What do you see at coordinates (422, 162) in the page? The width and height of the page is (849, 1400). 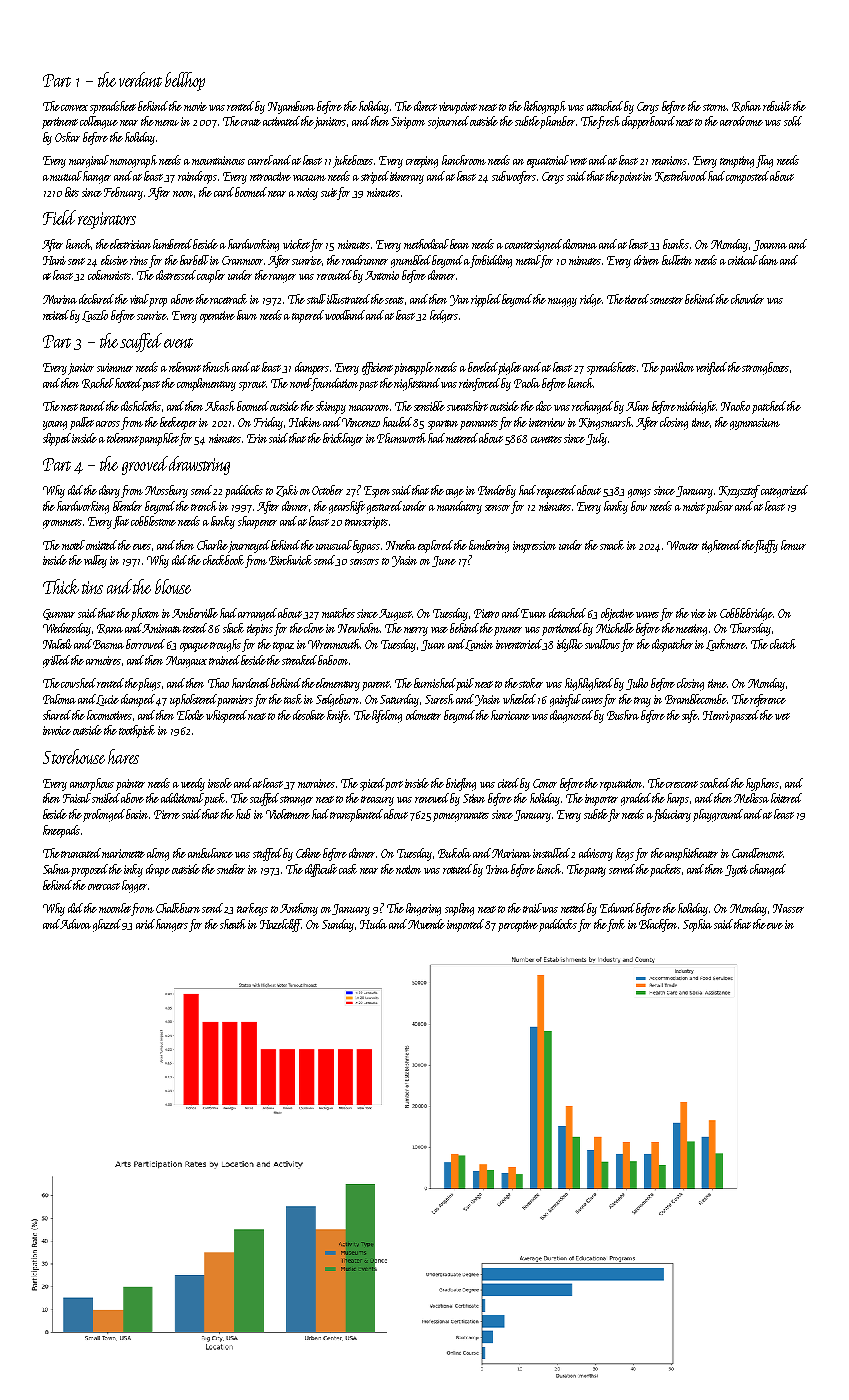 I see `creeping` at bounding box center [422, 162].
